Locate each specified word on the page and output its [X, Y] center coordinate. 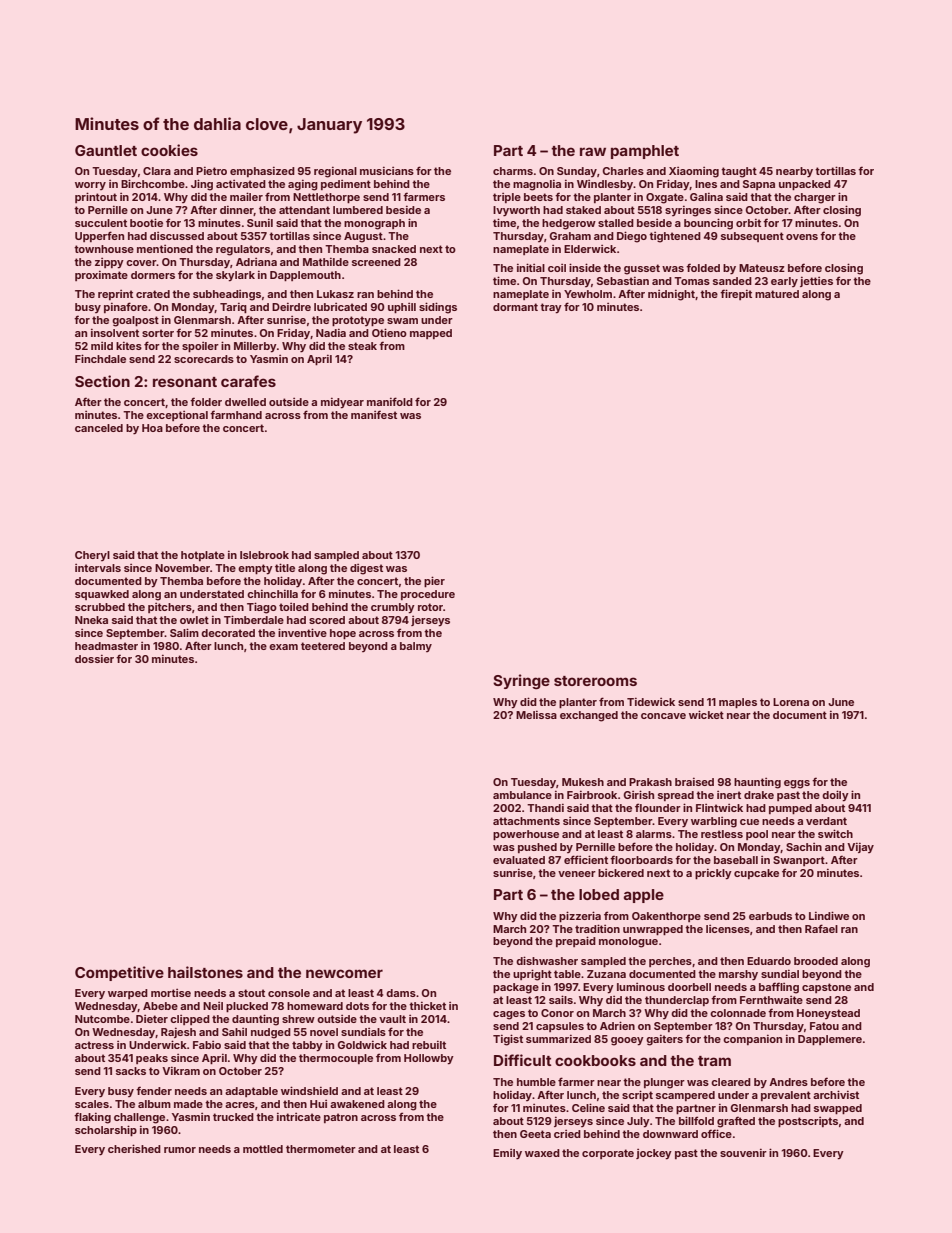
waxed [542, 1153]
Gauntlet [106, 150]
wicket [706, 714]
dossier [94, 659]
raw [593, 151]
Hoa [152, 428]
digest [366, 569]
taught [739, 172]
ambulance [522, 795]
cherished [134, 1148]
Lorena [791, 702]
